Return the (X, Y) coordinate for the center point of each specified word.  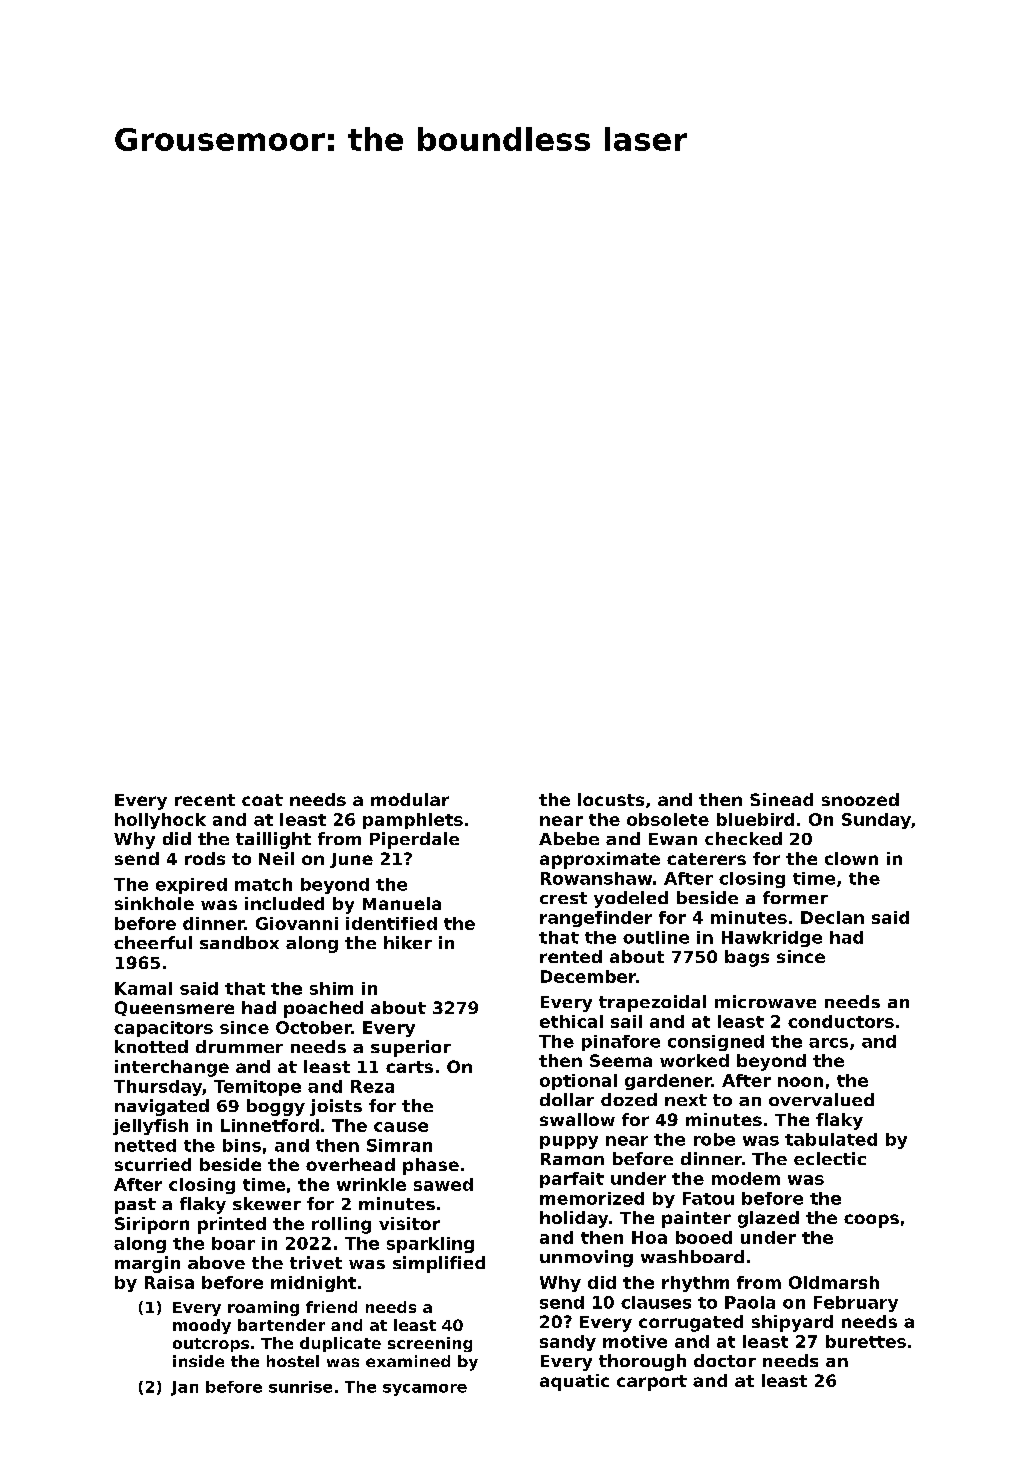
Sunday (876, 821)
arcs (828, 1043)
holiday (574, 1219)
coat (262, 800)
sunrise (300, 1387)
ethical (571, 1021)
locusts (611, 799)
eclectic (830, 1158)
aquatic (574, 1382)
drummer (239, 1046)
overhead (350, 1164)
